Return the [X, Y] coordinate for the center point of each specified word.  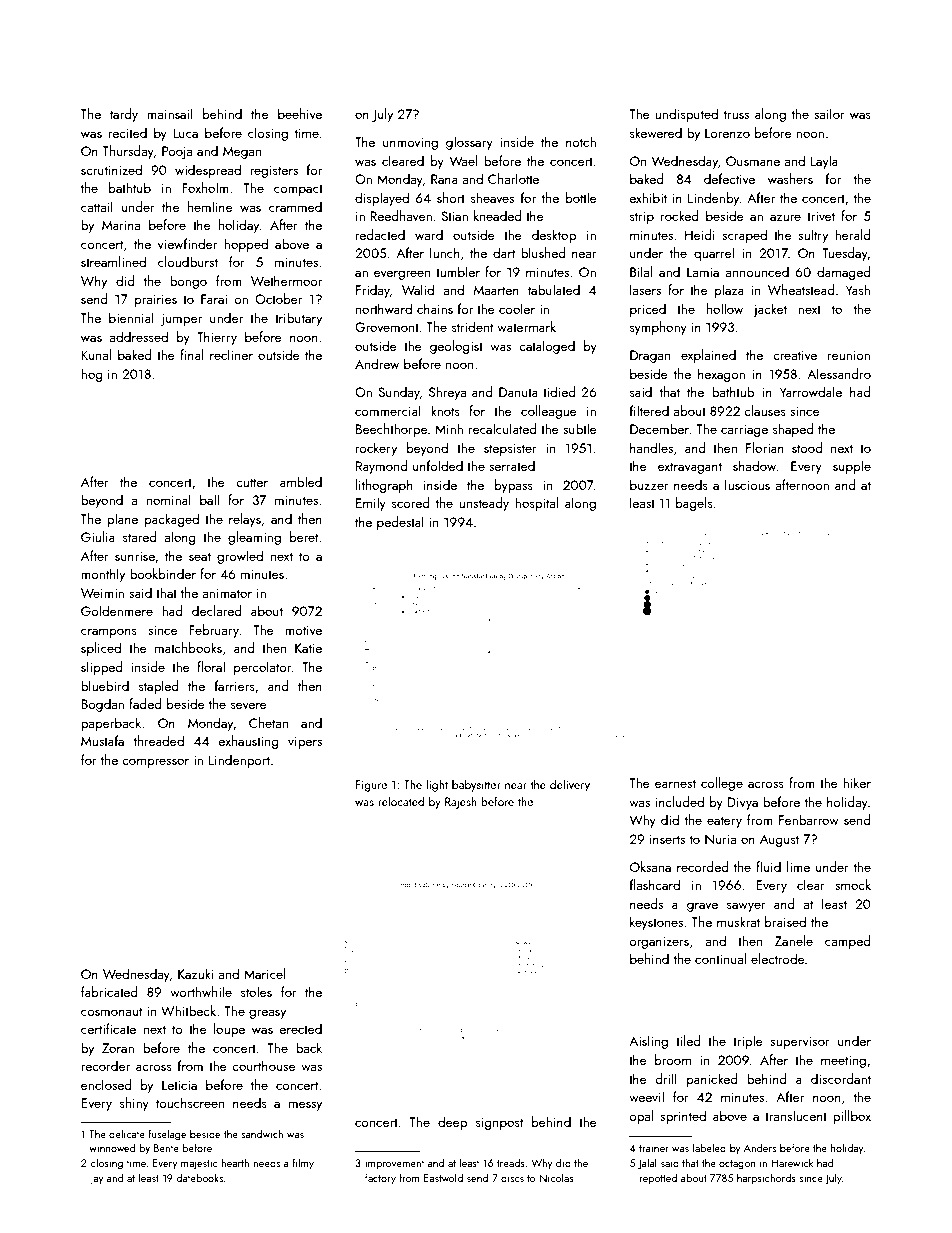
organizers [659, 942]
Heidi [700, 234]
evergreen [402, 275]
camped [847, 942]
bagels [694, 504]
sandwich [262, 1133]
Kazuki [195, 973]
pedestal [400, 523]
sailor [829, 113]
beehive [300, 113]
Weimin [102, 593]
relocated [401, 801]
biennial [131, 317]
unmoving [410, 143]
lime [798, 866]
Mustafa [102, 740]
